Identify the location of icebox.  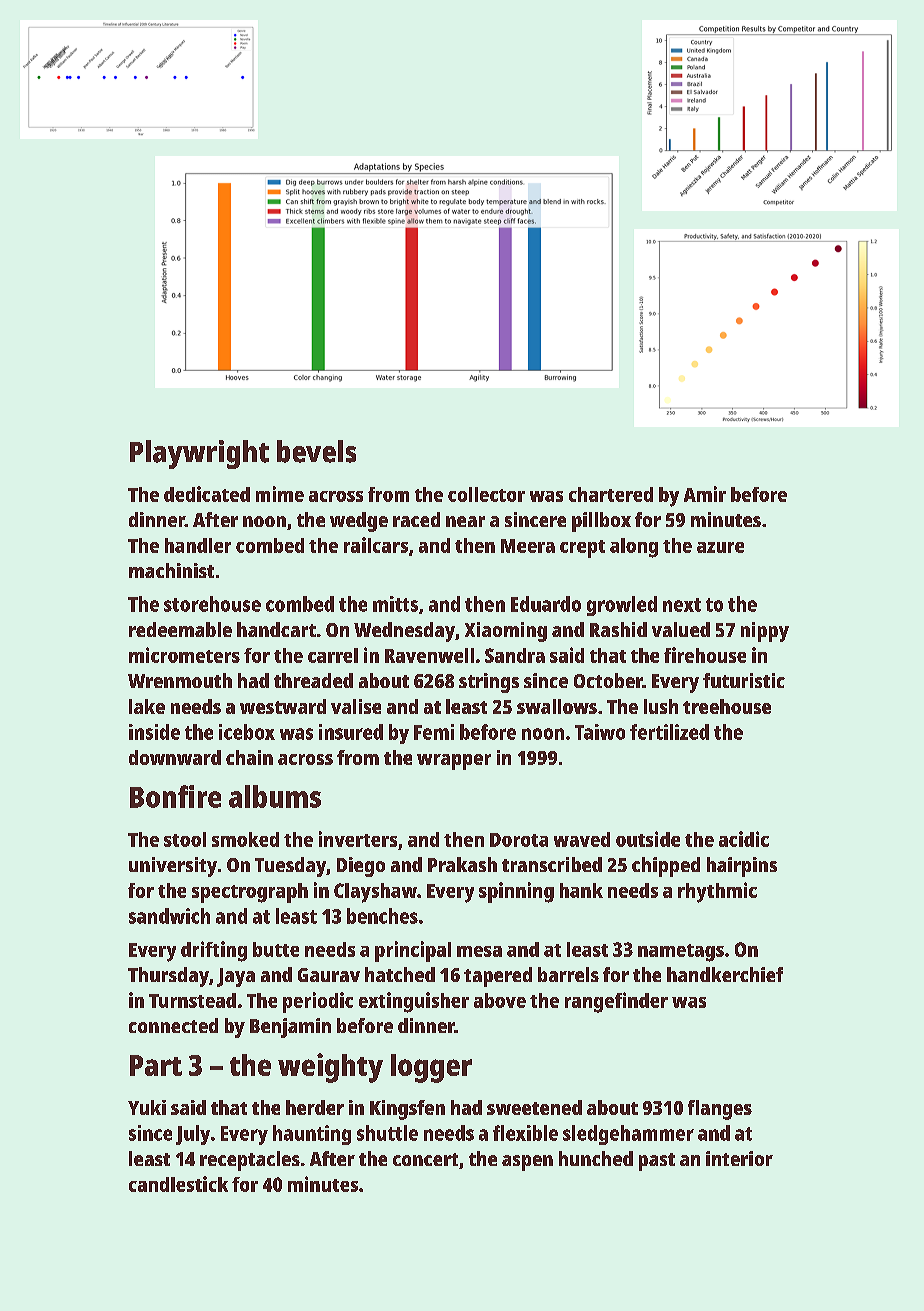
(247, 732).
